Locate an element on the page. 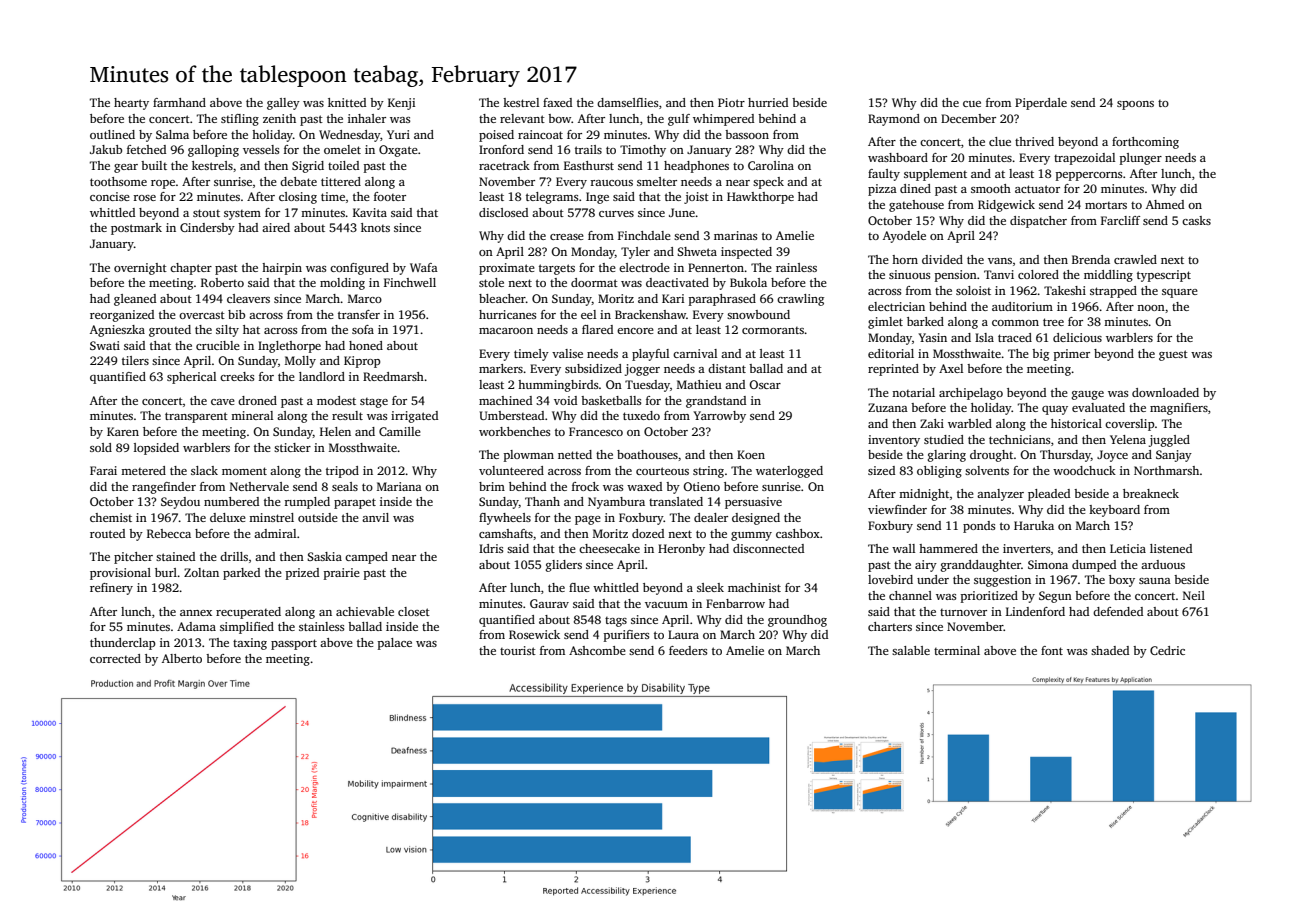 The image size is (1308, 924). rumpled is located at coordinates (307, 503).
